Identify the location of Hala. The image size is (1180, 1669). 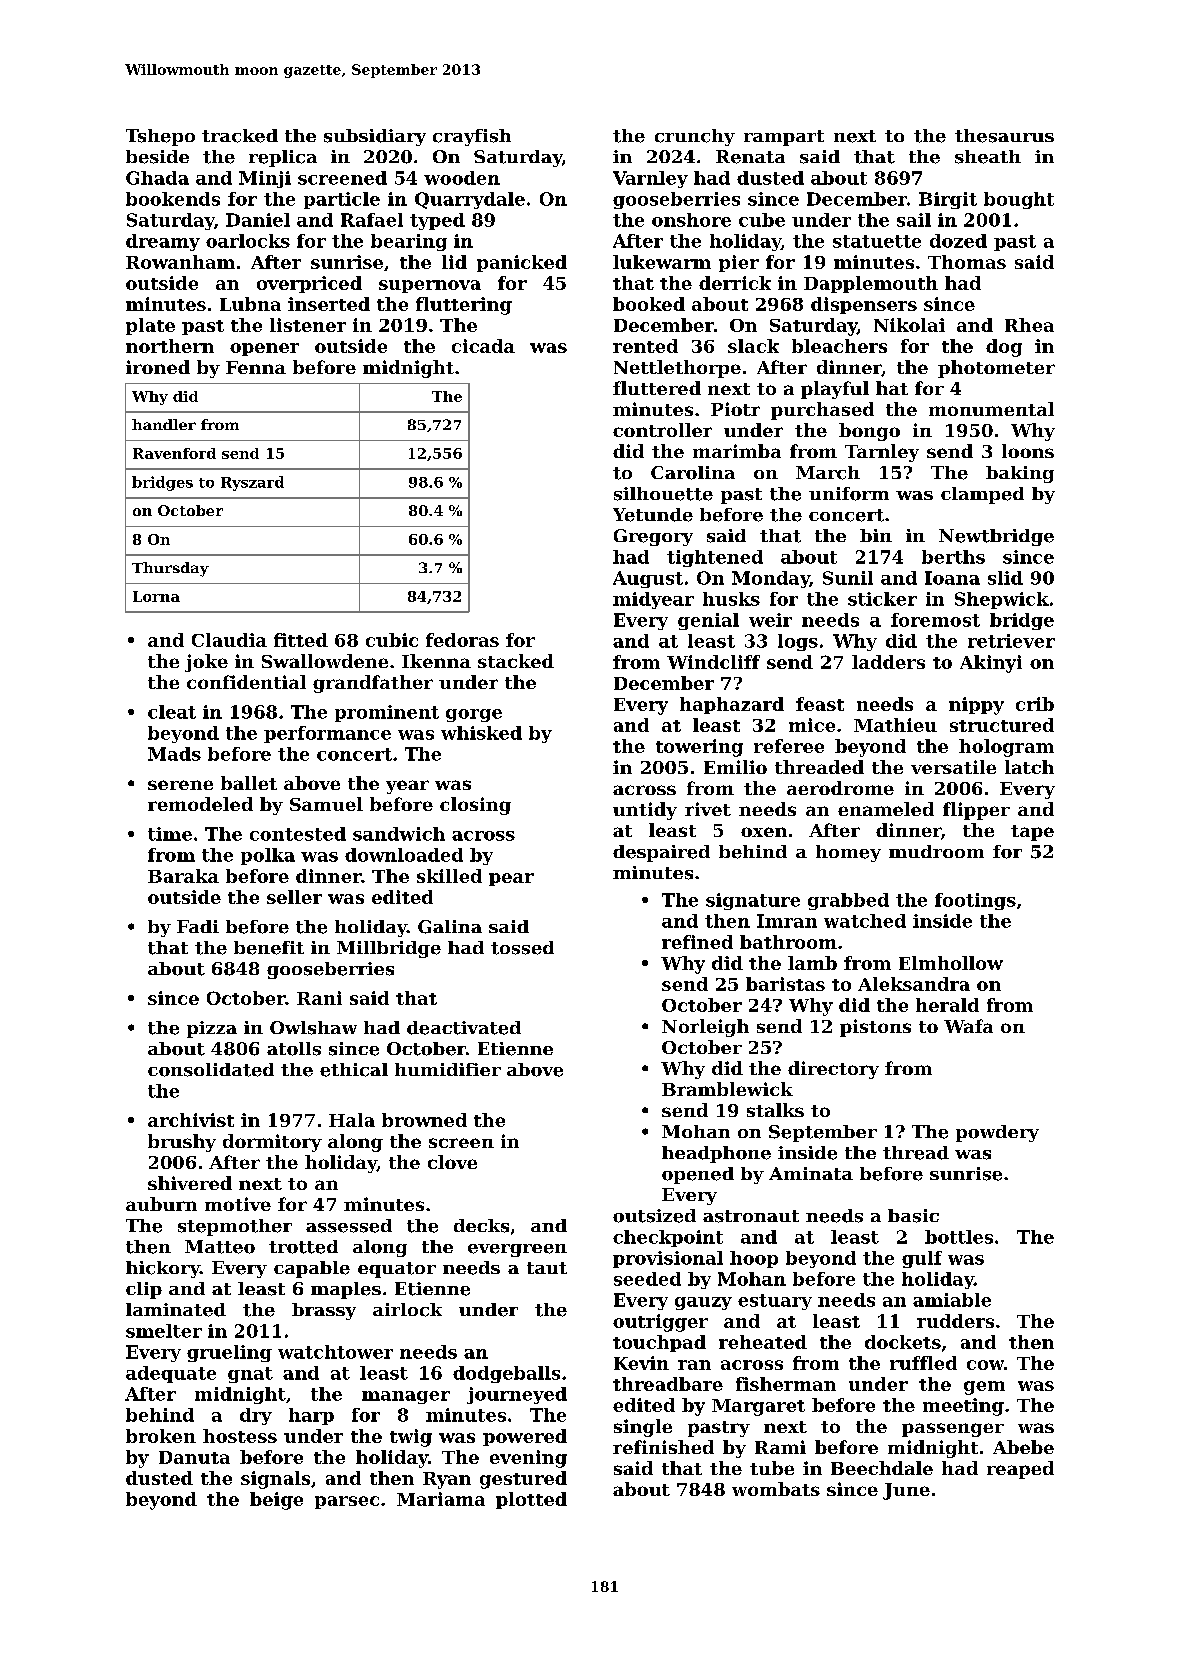
(352, 1120).
